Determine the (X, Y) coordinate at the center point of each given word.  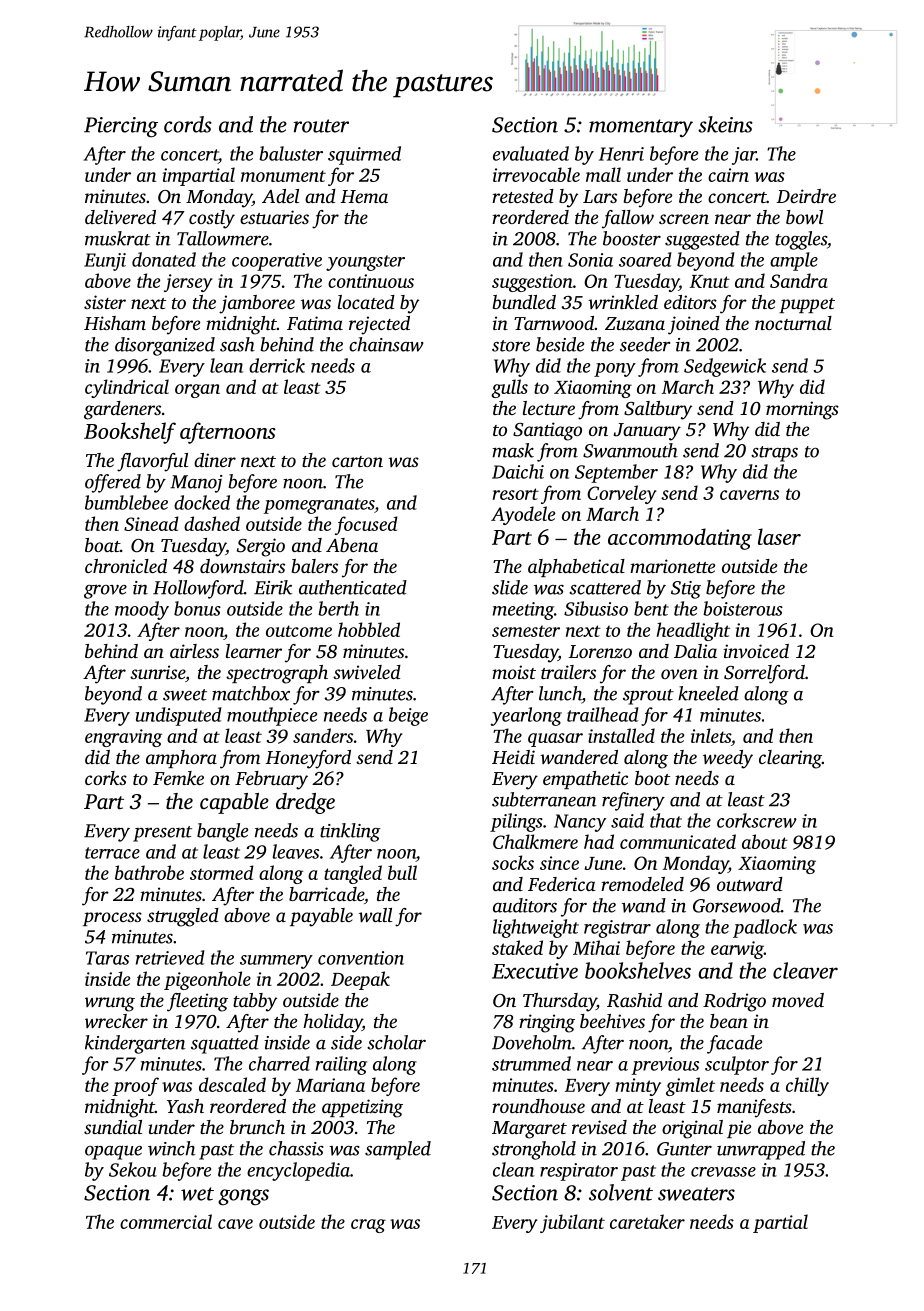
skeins (725, 124)
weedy (728, 759)
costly (212, 219)
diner (215, 460)
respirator (579, 1172)
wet (197, 1194)
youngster (365, 263)
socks (513, 862)
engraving (123, 738)
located (366, 302)
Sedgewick (725, 367)
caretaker (647, 1221)
